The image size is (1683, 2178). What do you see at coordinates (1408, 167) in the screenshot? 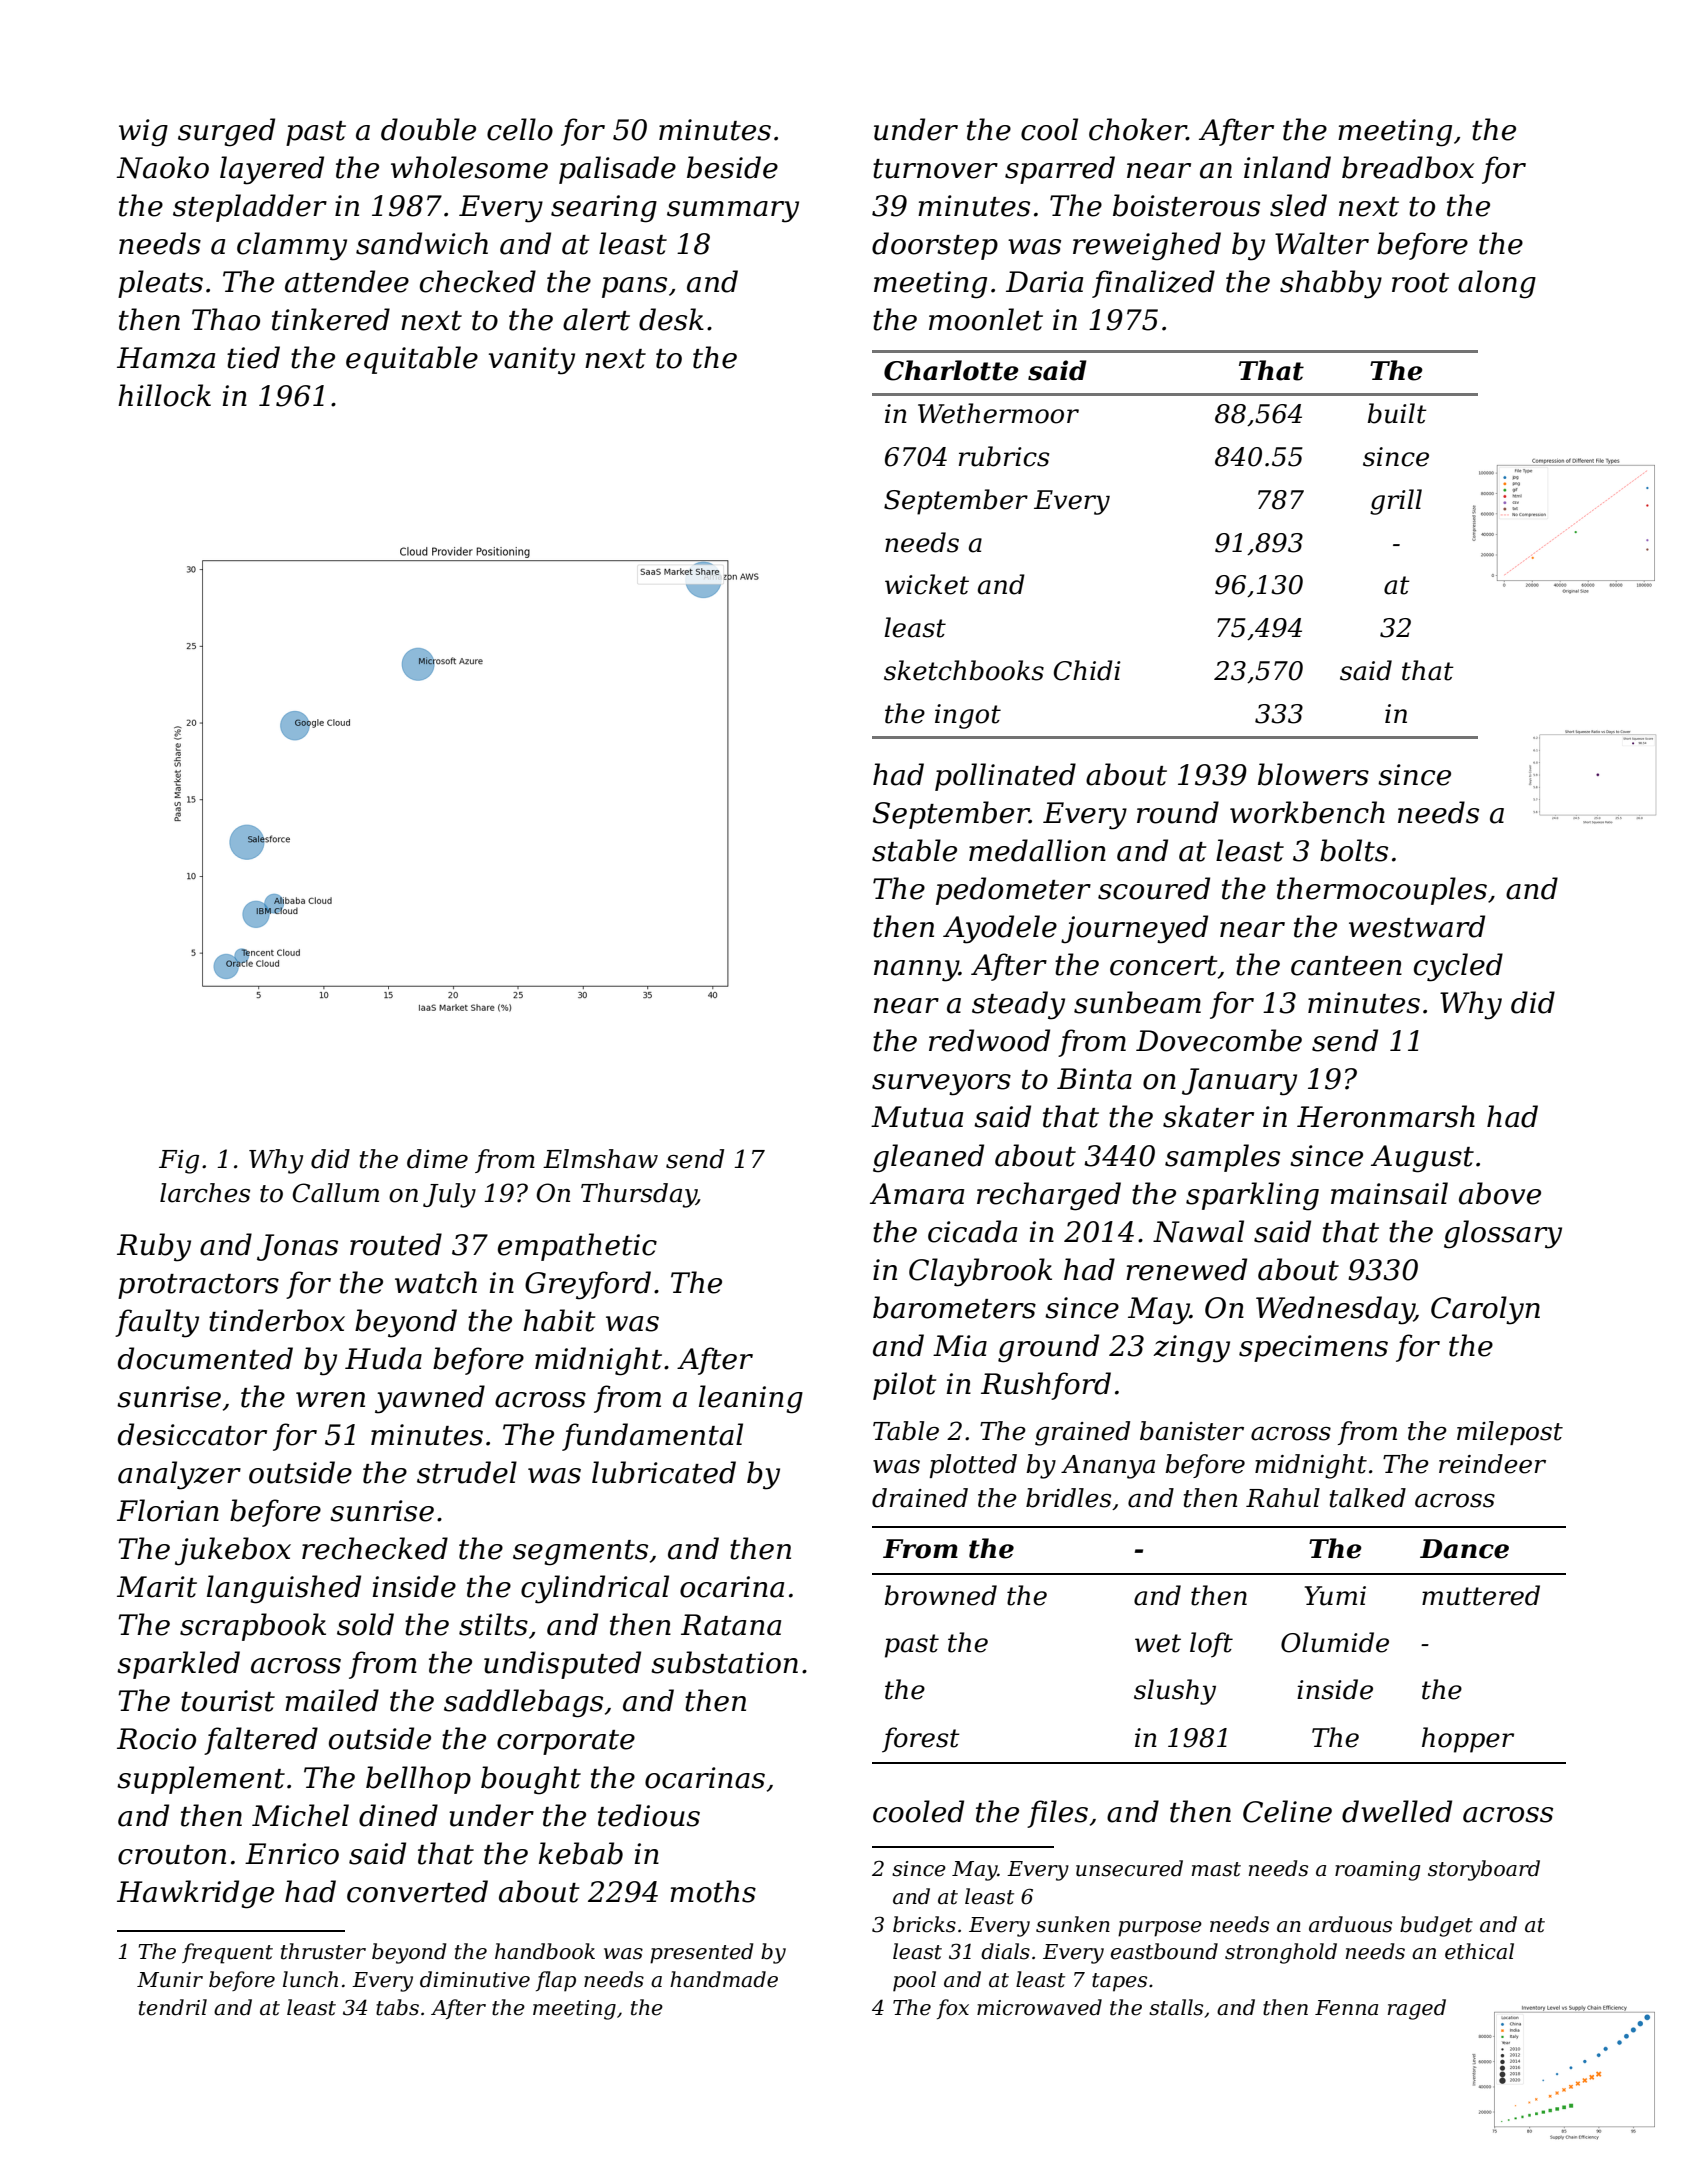
I see `breadbox` at bounding box center [1408, 167].
